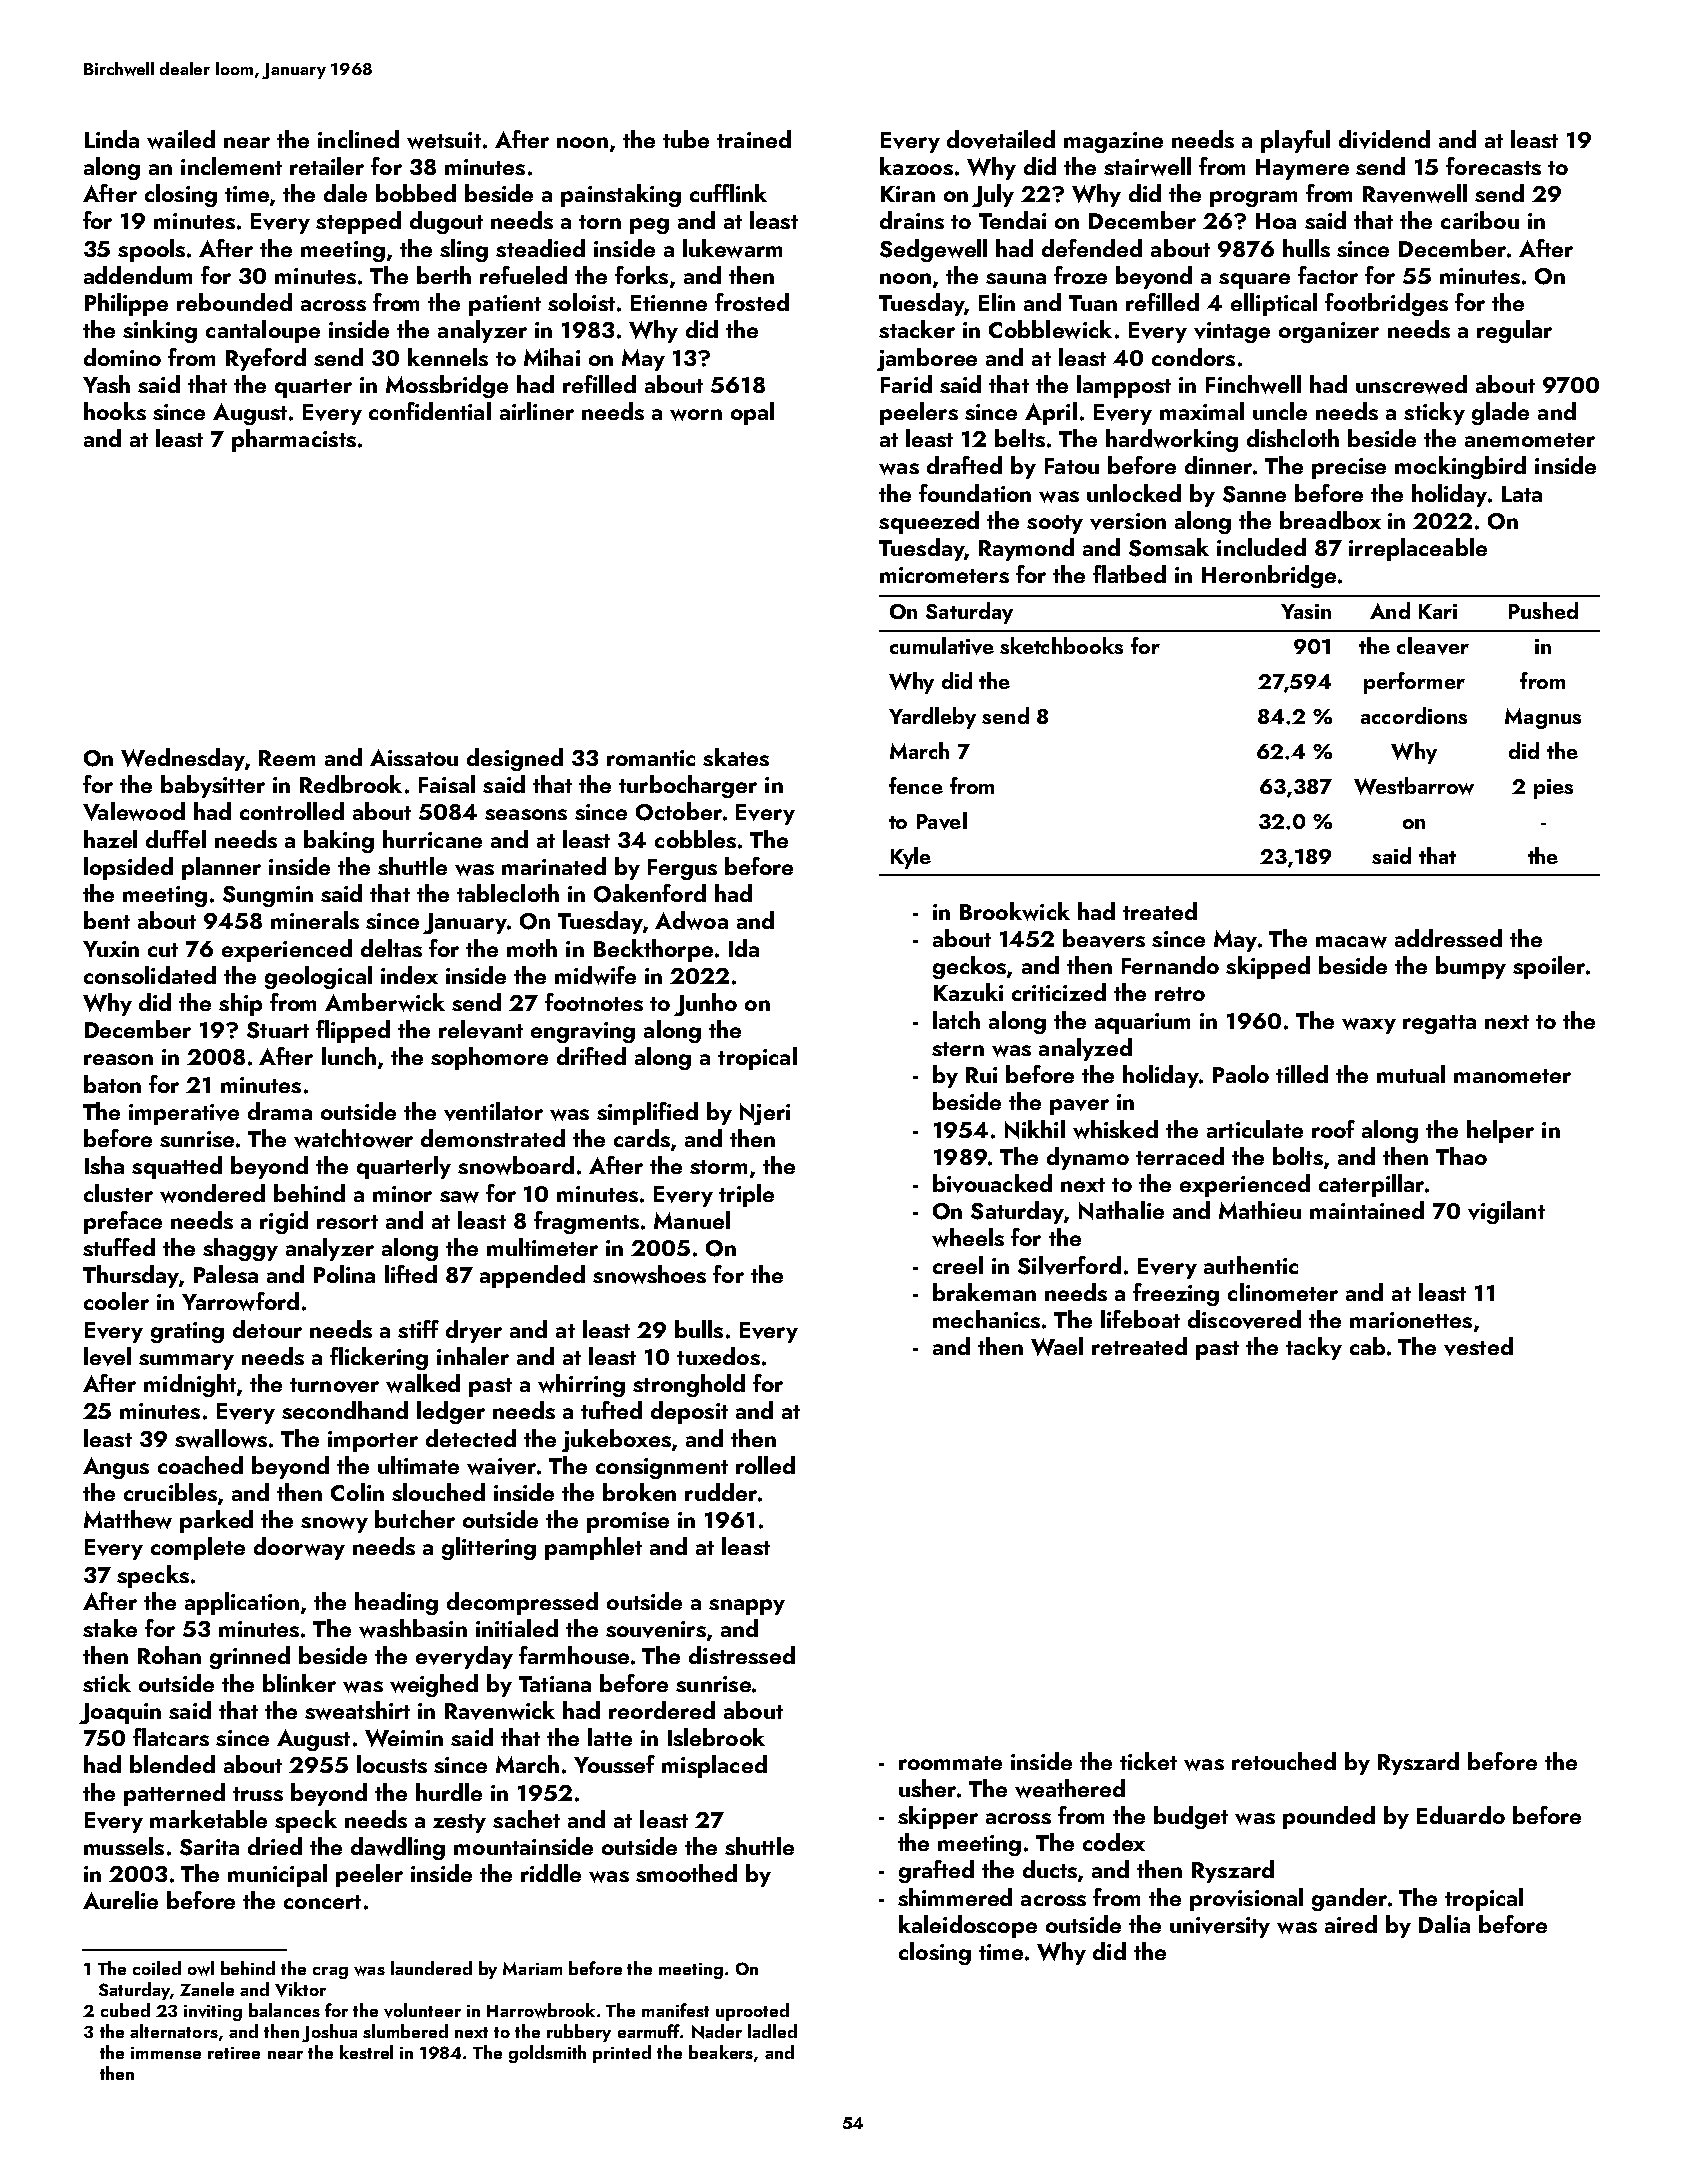 The height and width of the screenshot is (2178, 1683). Describe the element at coordinates (765, 1114) in the screenshot. I see `Njeri` at that location.
